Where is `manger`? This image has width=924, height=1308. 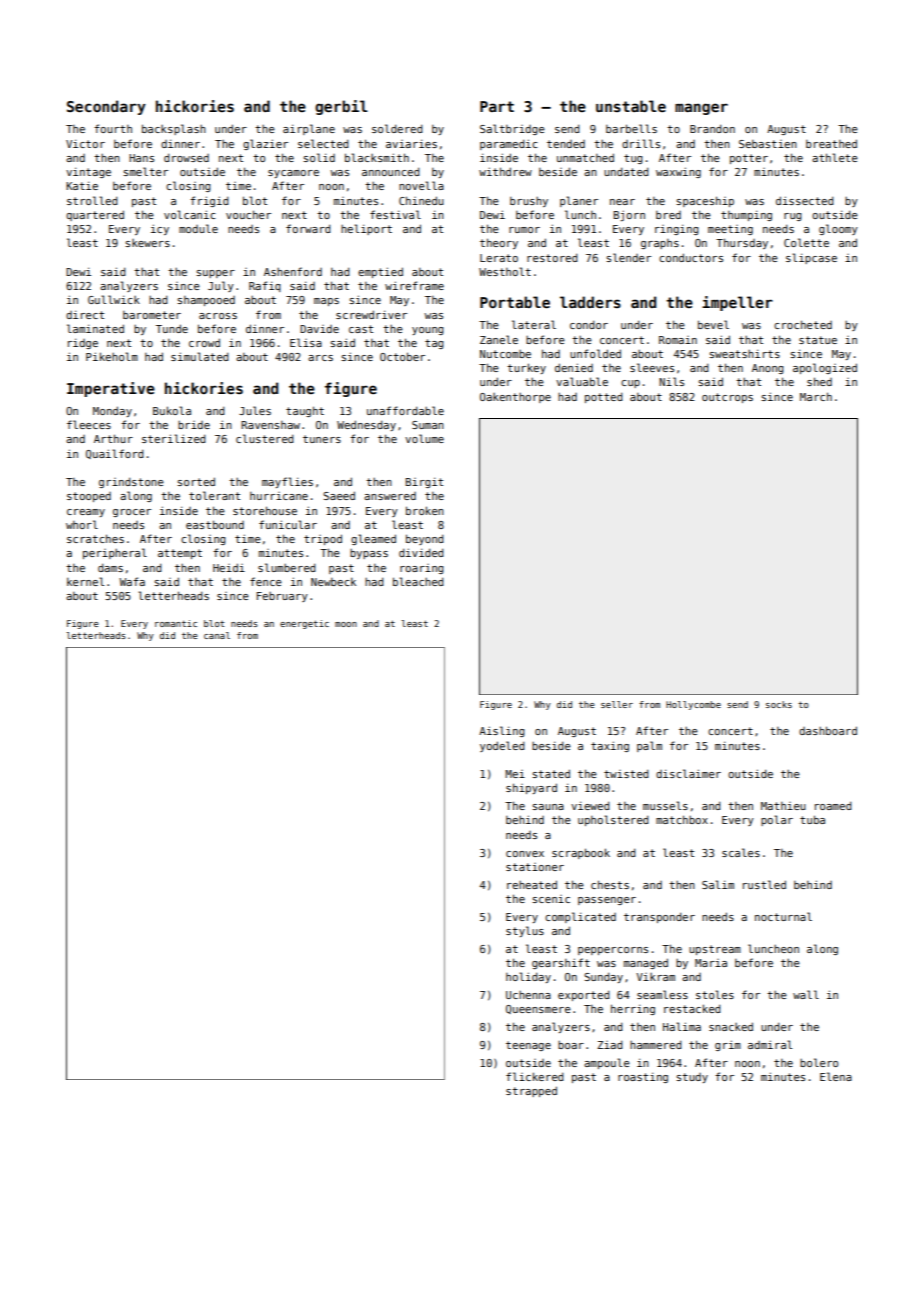
manger is located at coordinates (701, 109).
